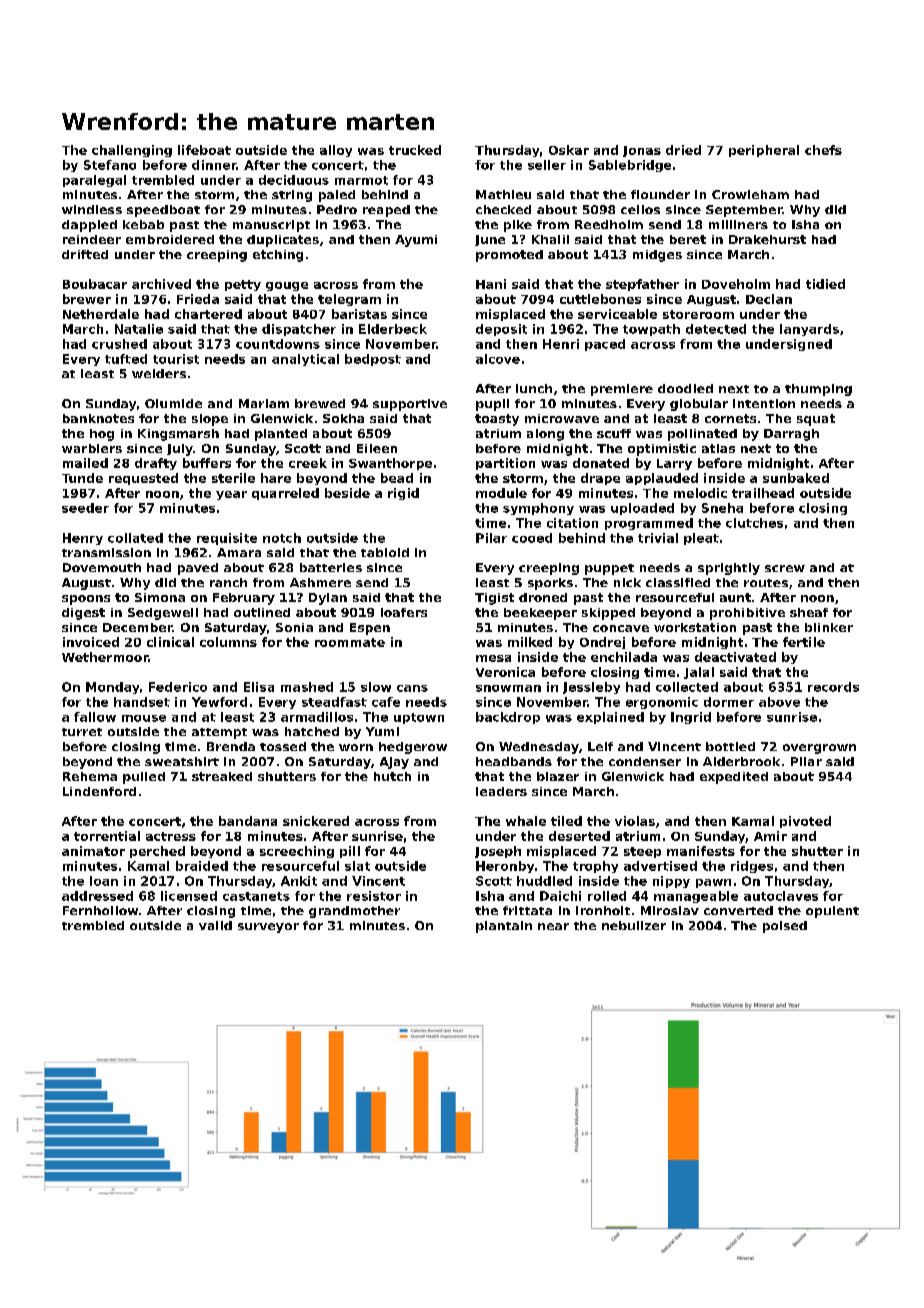 The height and width of the image is (1308, 924). Describe the element at coordinates (526, 821) in the image. I see `whale` at that location.
